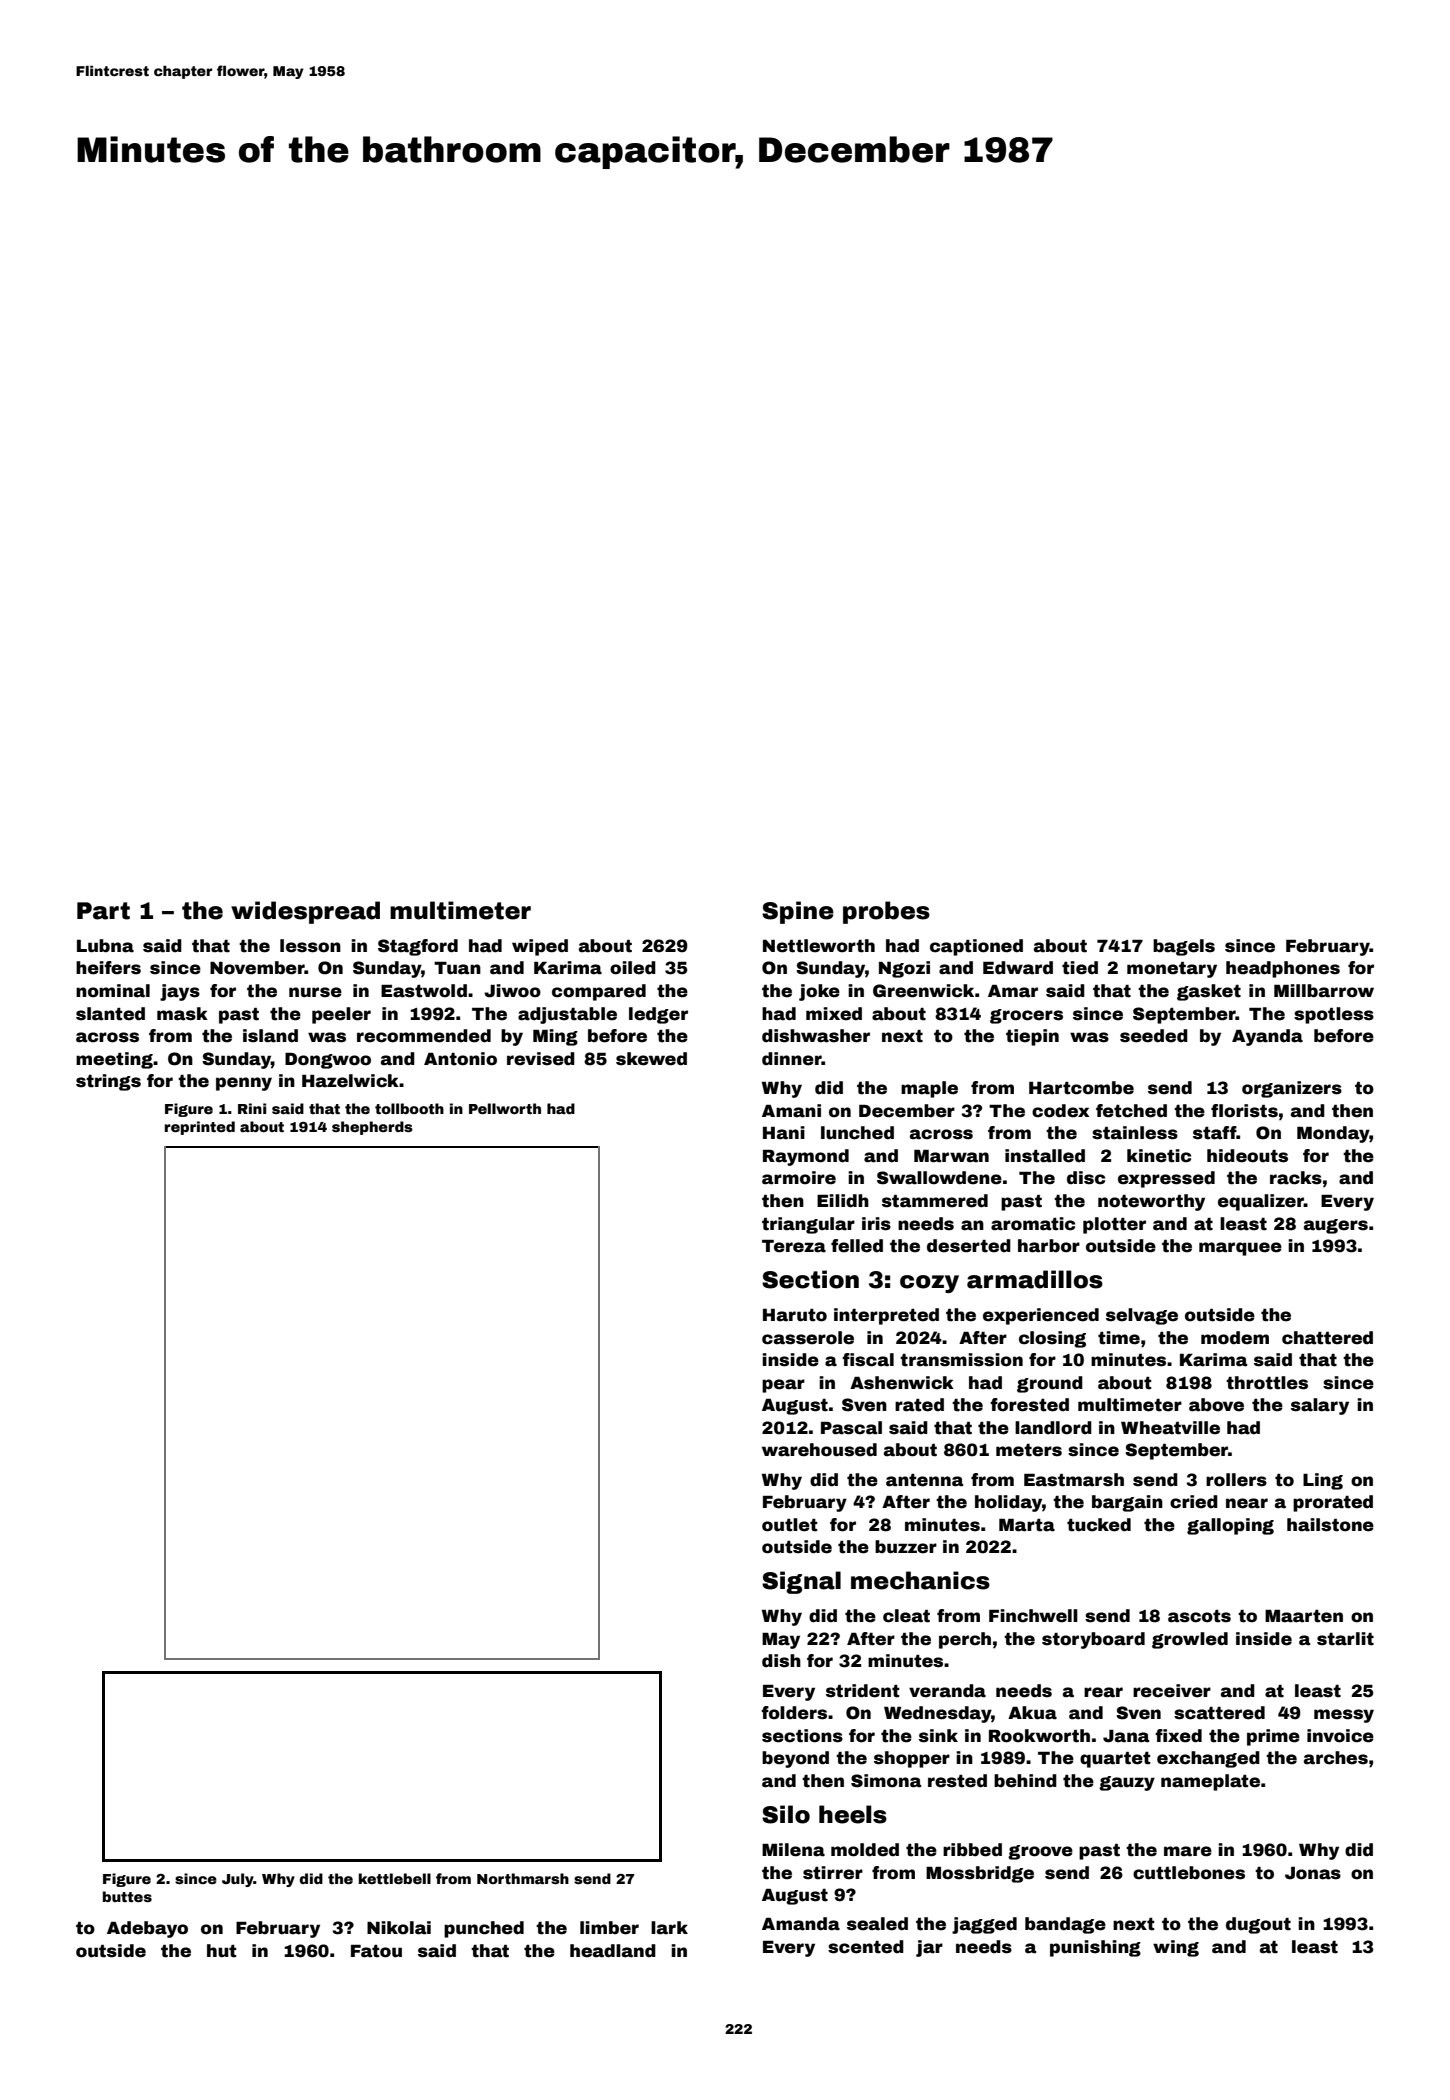 This screenshot has height=2100, width=1450. I want to click on outlet, so click(790, 1525).
